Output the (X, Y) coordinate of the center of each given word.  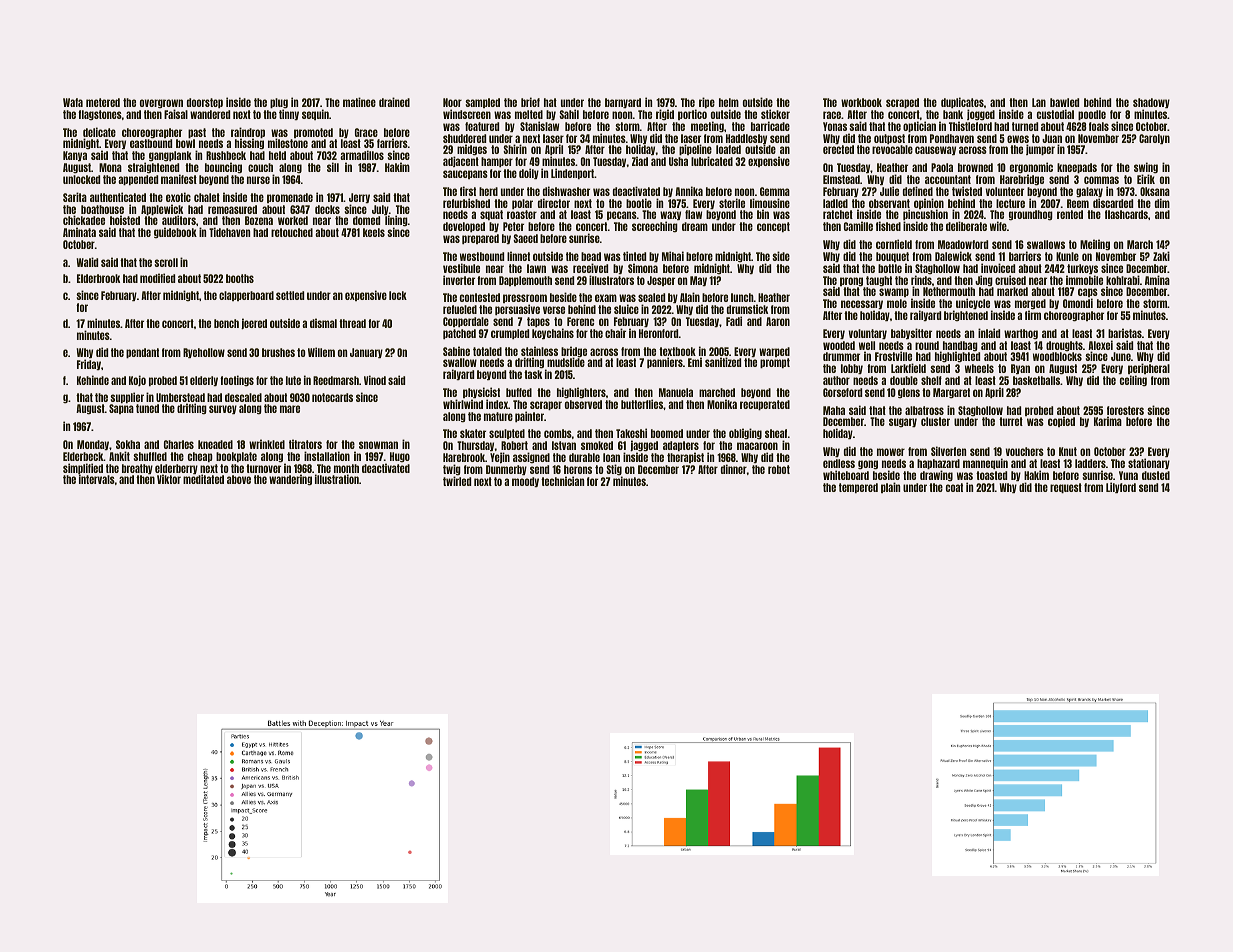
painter (529, 416)
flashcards (1126, 214)
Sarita (75, 197)
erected (838, 149)
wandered (210, 114)
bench (226, 323)
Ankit (119, 456)
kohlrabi (1123, 280)
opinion (929, 204)
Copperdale (466, 322)
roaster (522, 214)
